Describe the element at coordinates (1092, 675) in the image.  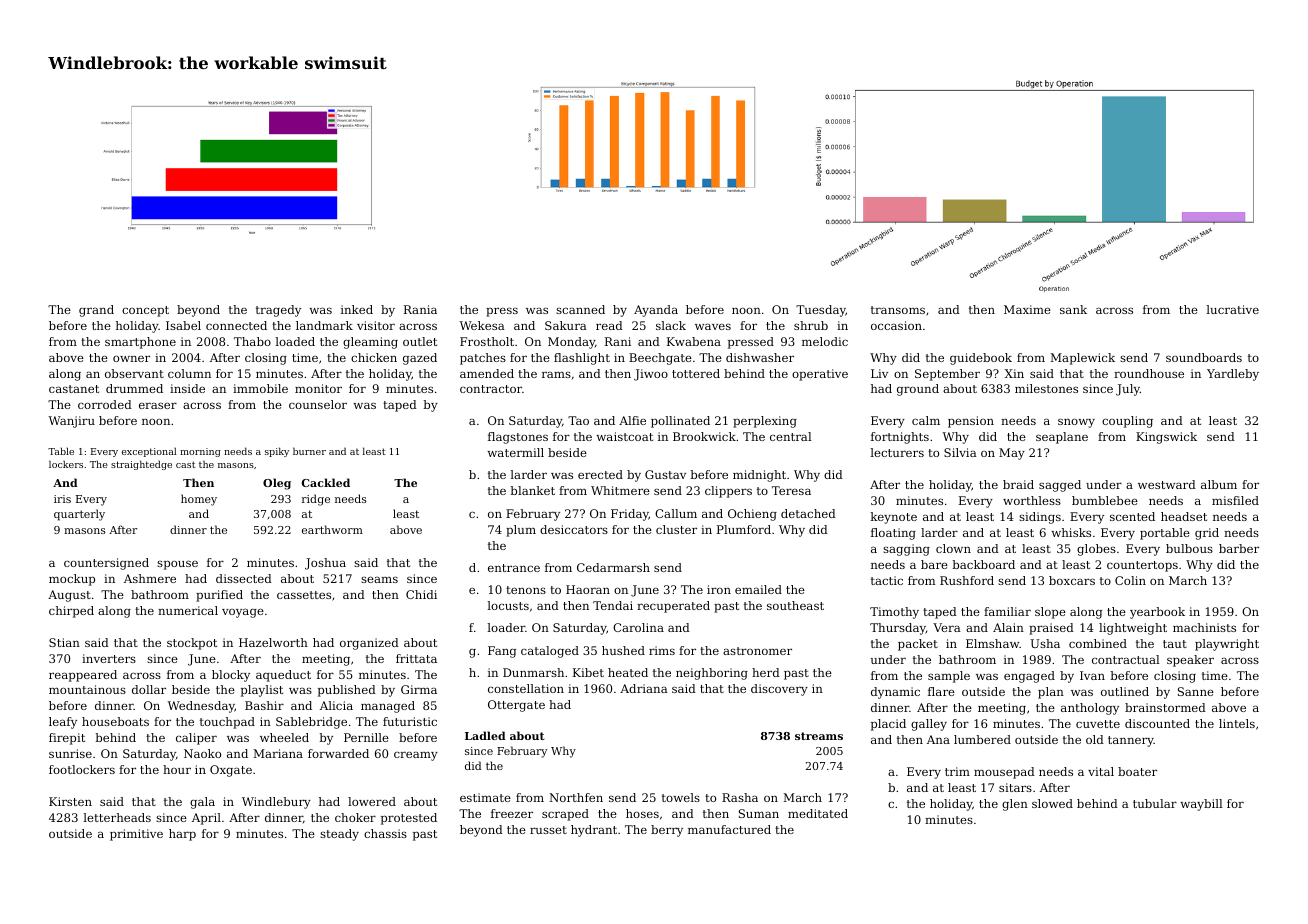
I see `Ivan` at that location.
